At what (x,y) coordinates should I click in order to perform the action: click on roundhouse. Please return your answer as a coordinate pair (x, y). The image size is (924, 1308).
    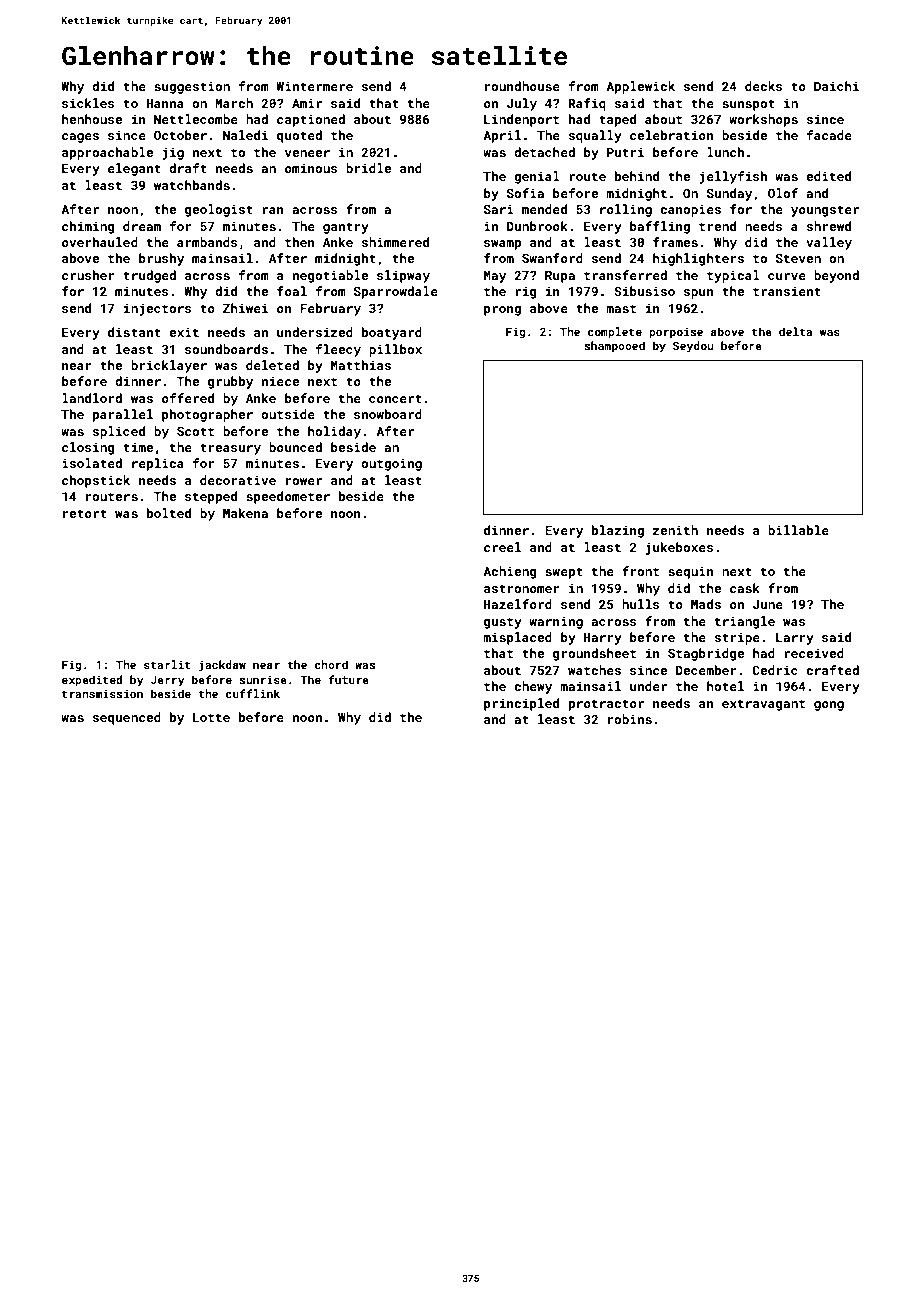
    Looking at the image, I should click on (522, 86).
